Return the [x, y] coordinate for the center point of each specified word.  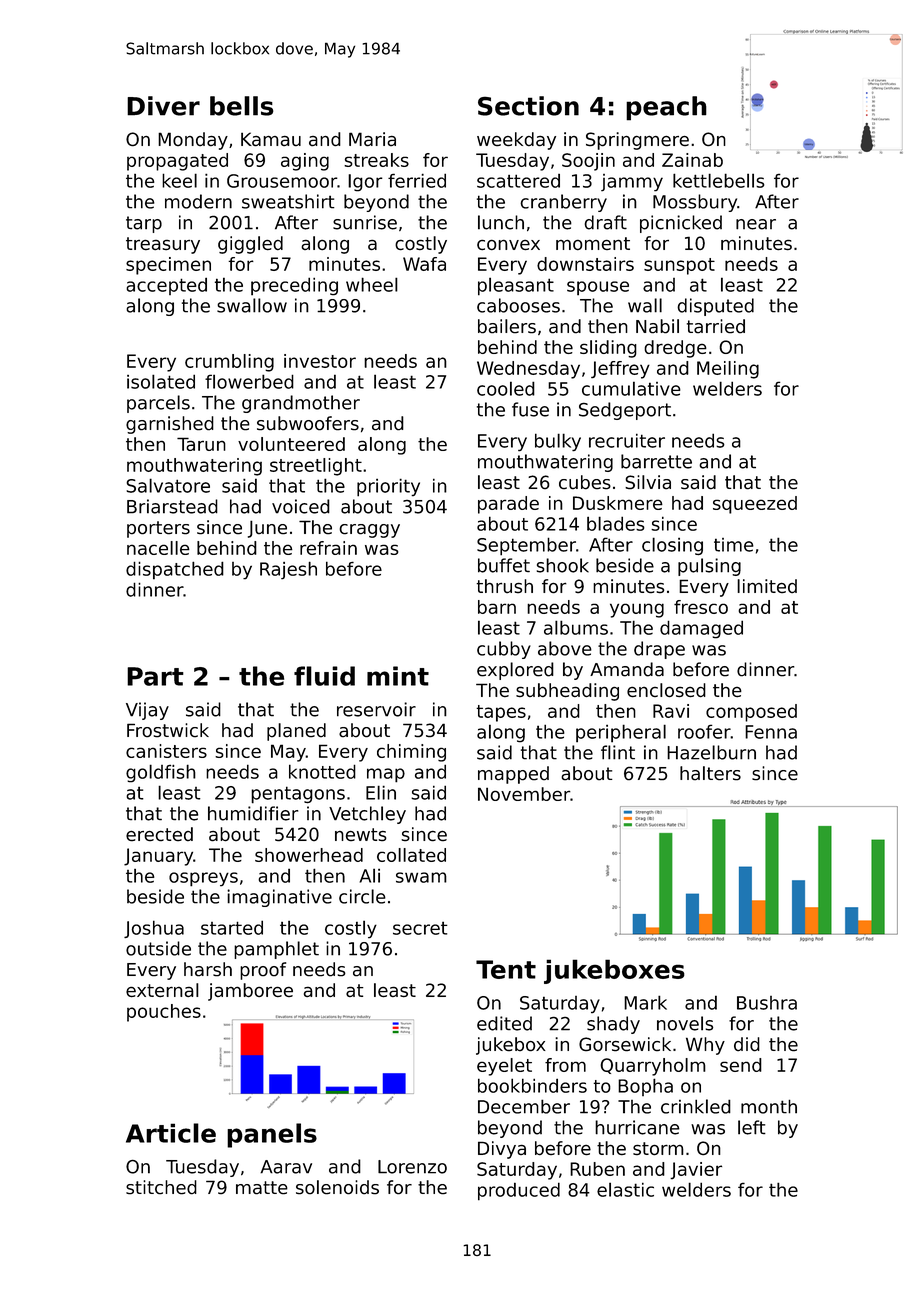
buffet [504, 565]
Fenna [771, 732]
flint [618, 752]
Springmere [637, 141]
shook [563, 565]
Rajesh [288, 570]
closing [672, 546]
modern [198, 201]
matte [262, 1188]
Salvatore [168, 485]
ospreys [203, 879]
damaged [701, 629]
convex [508, 245]
